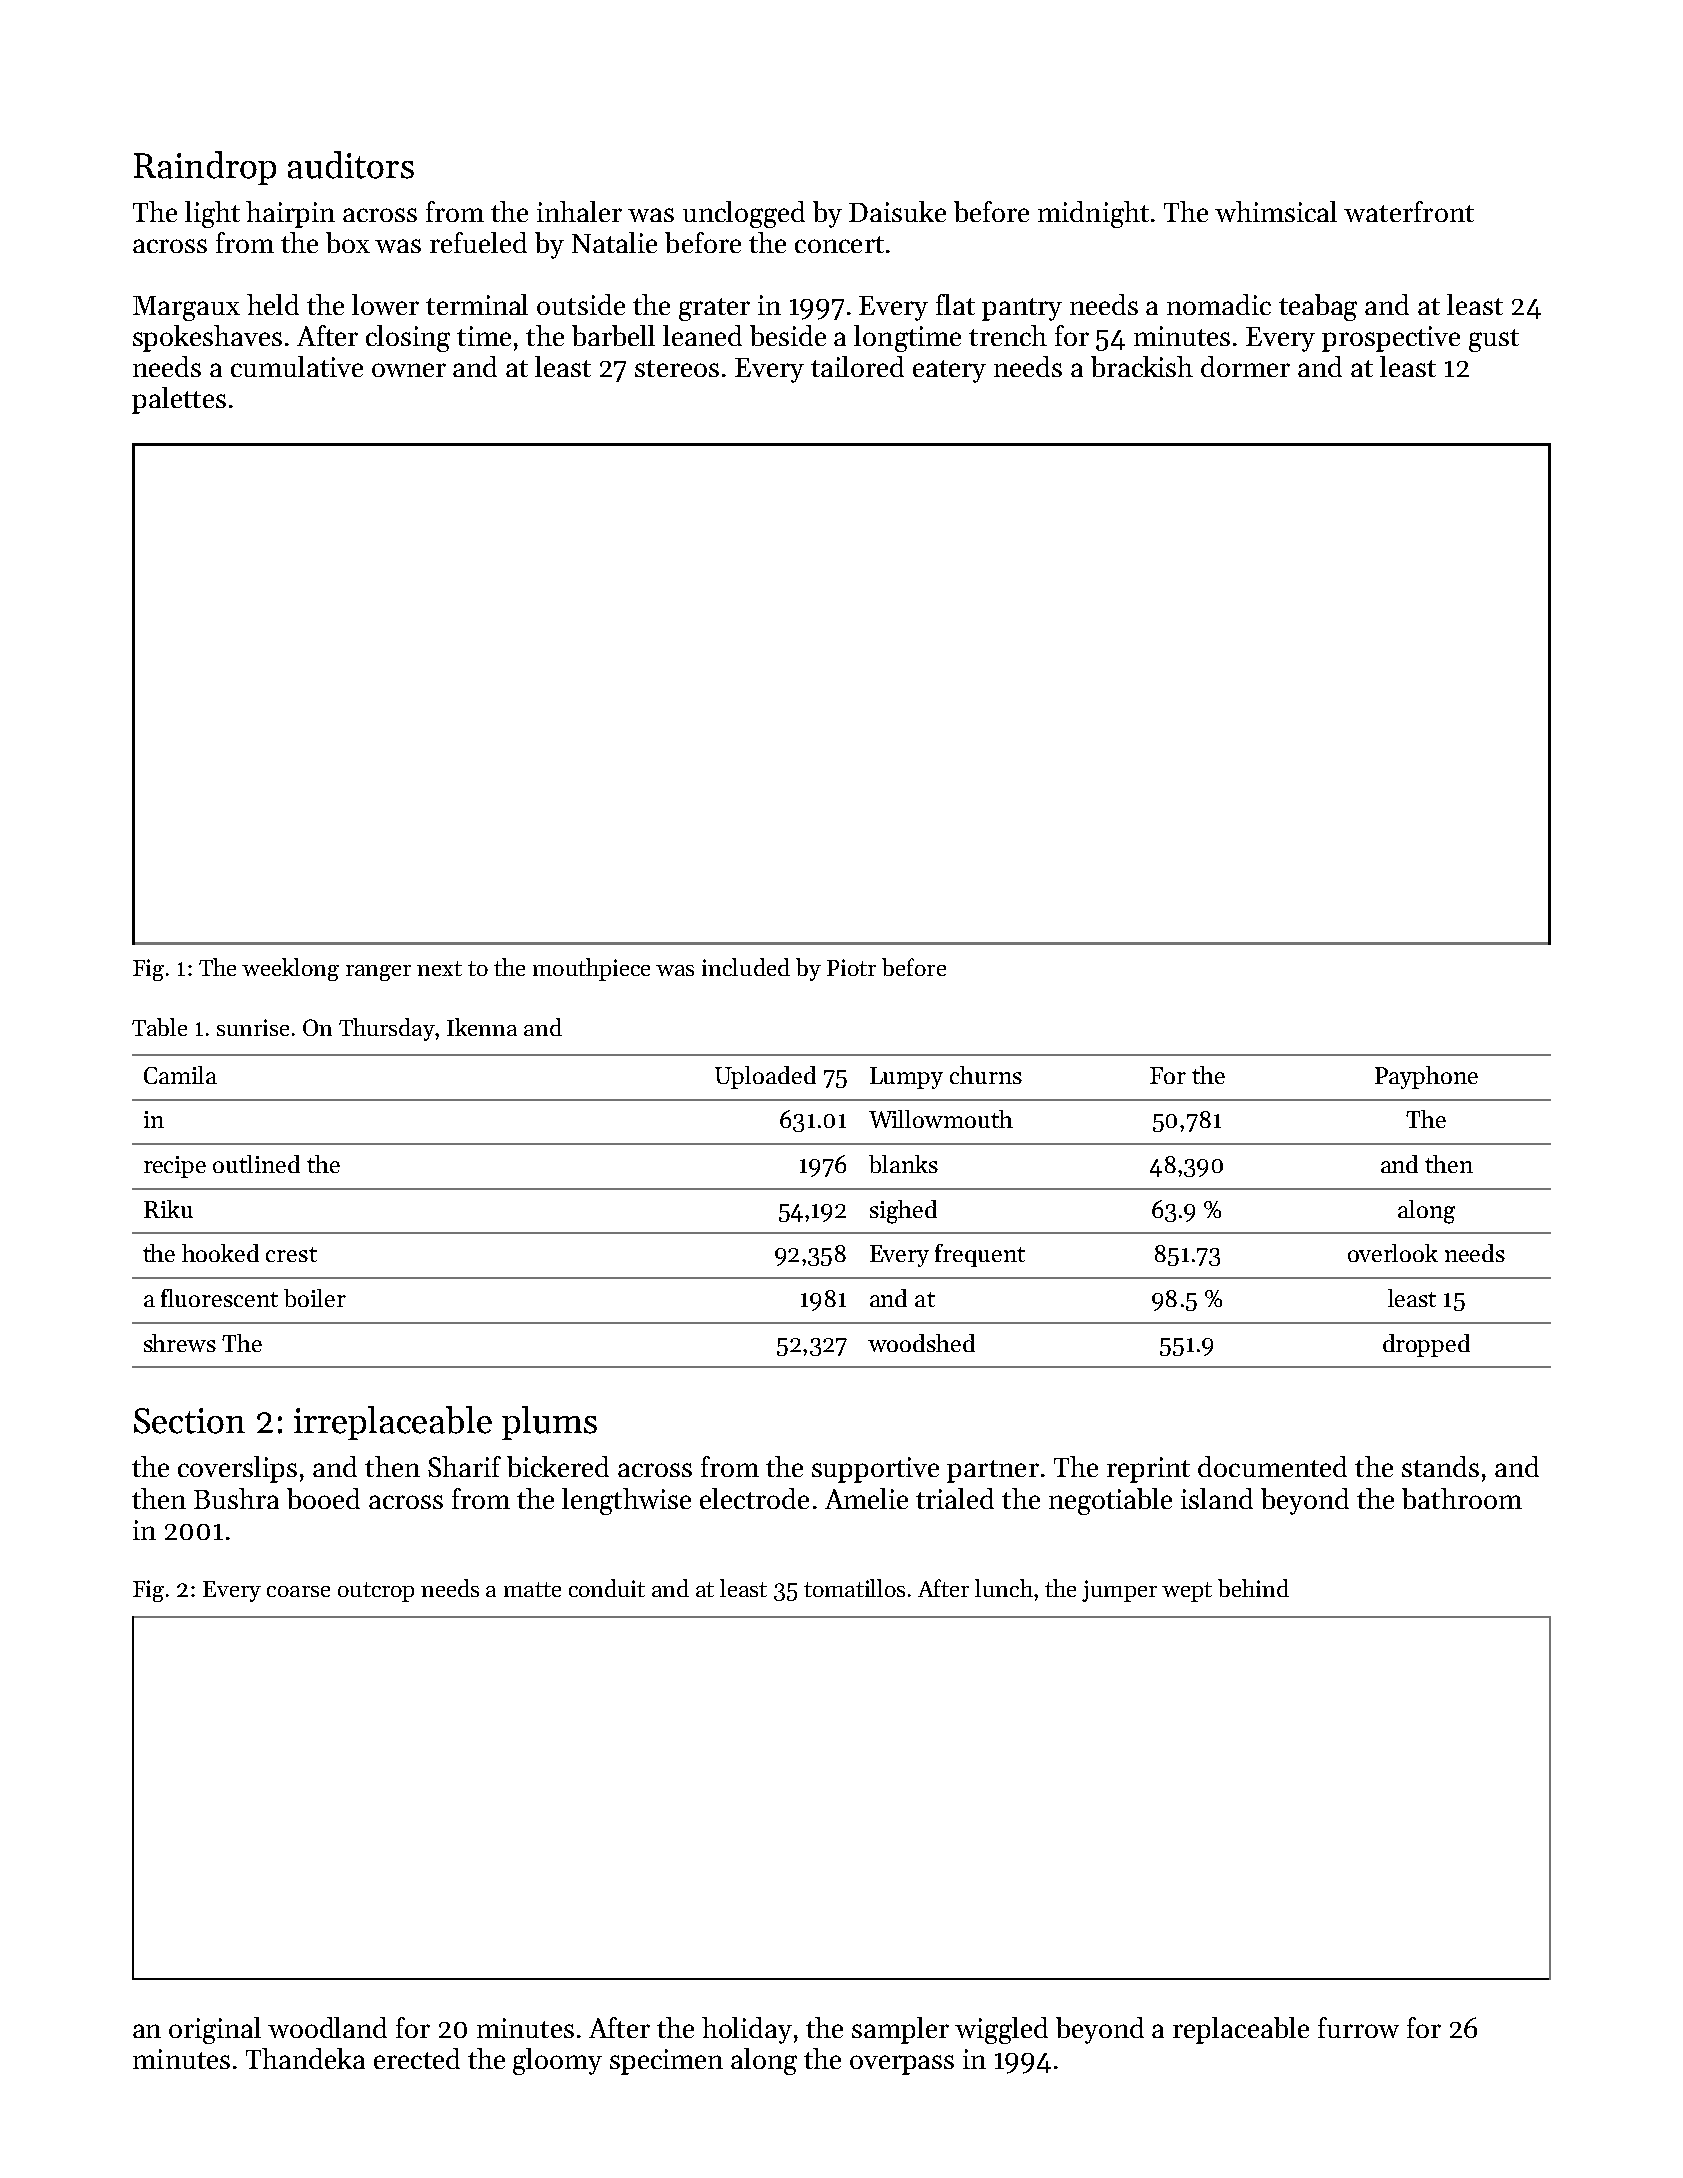 The image size is (1683, 2178). I want to click on sampler, so click(900, 2030).
